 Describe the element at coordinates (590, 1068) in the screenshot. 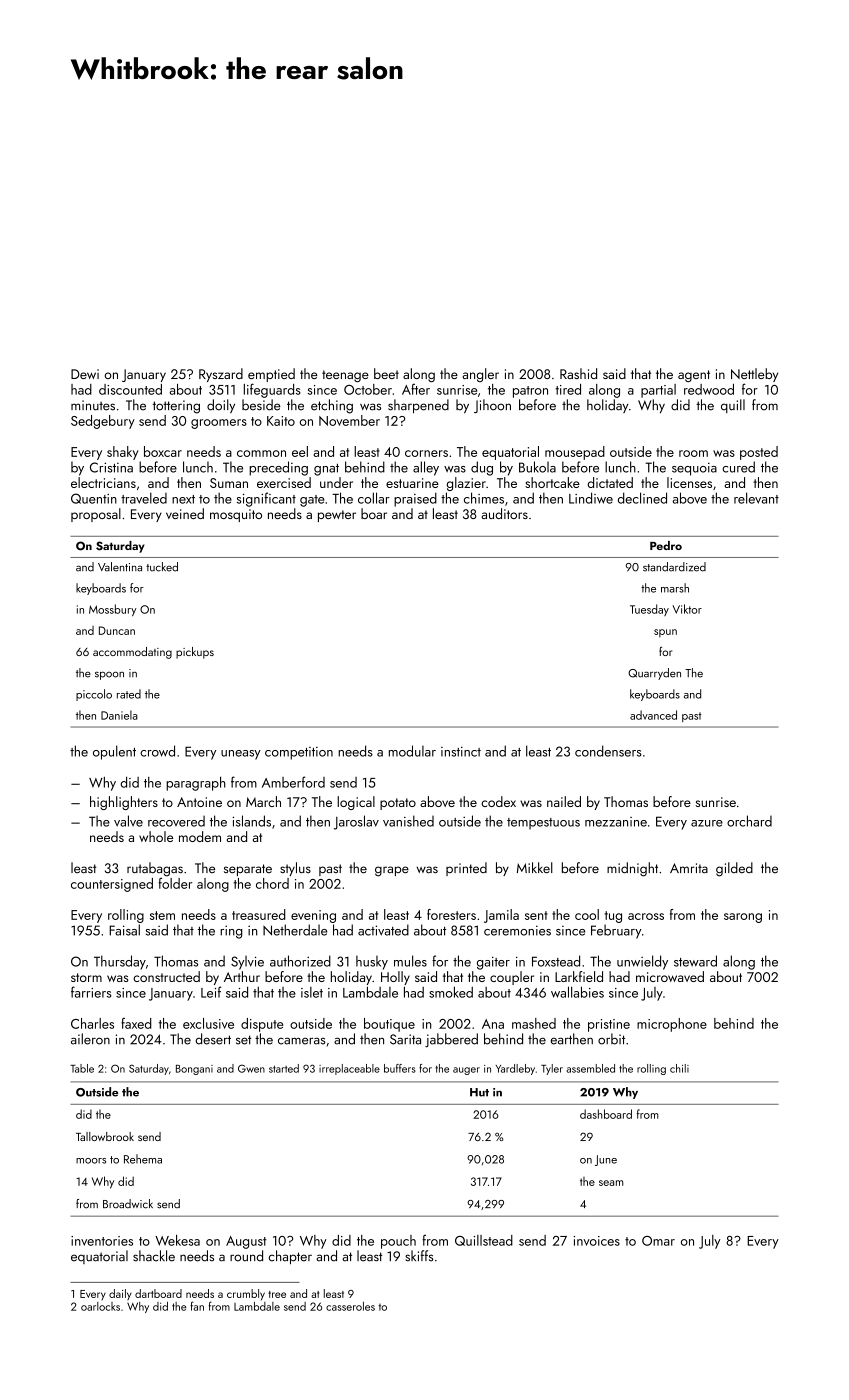

I see `assembled` at that location.
